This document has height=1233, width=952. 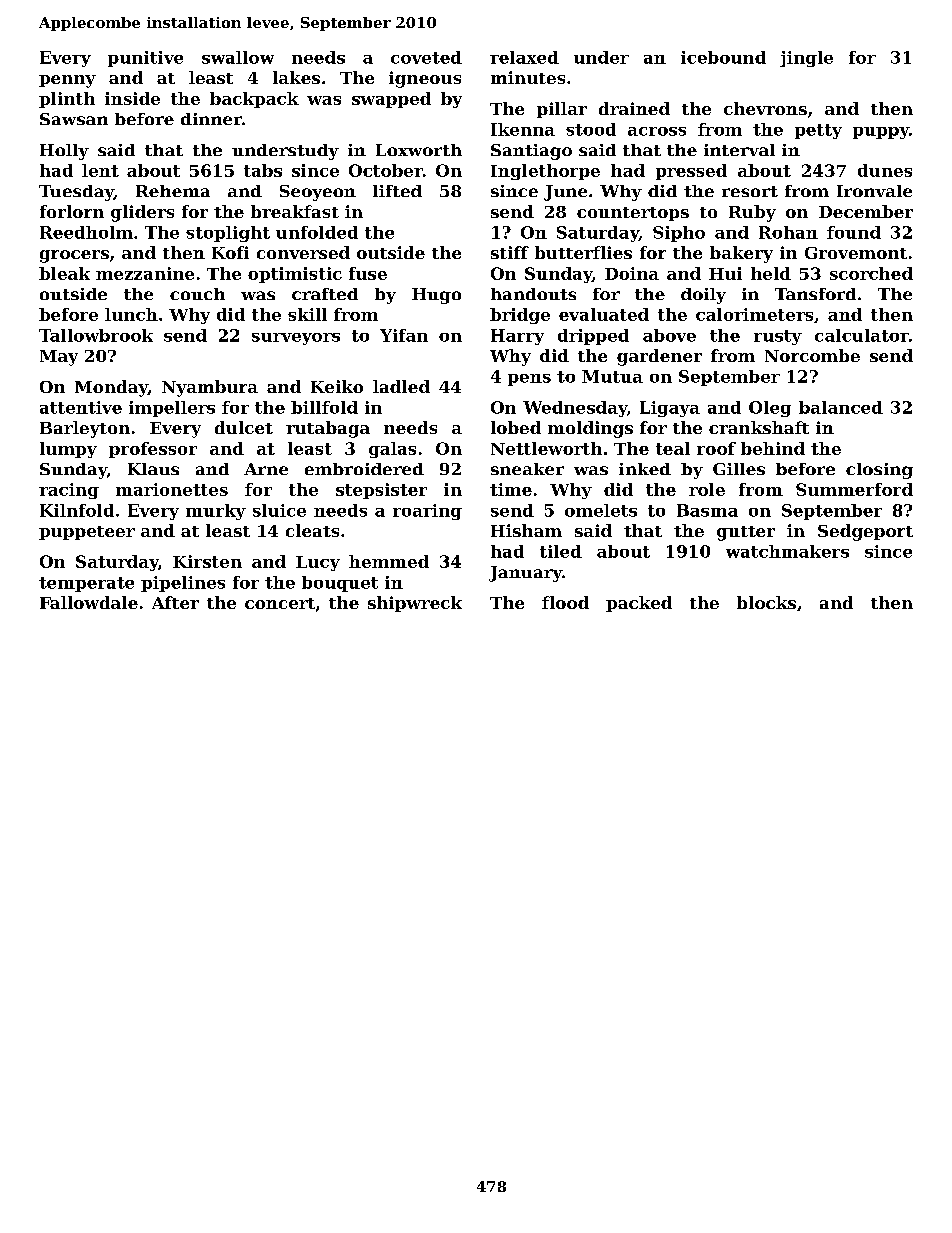 What do you see at coordinates (389, 561) in the document?
I see `hemmed` at bounding box center [389, 561].
